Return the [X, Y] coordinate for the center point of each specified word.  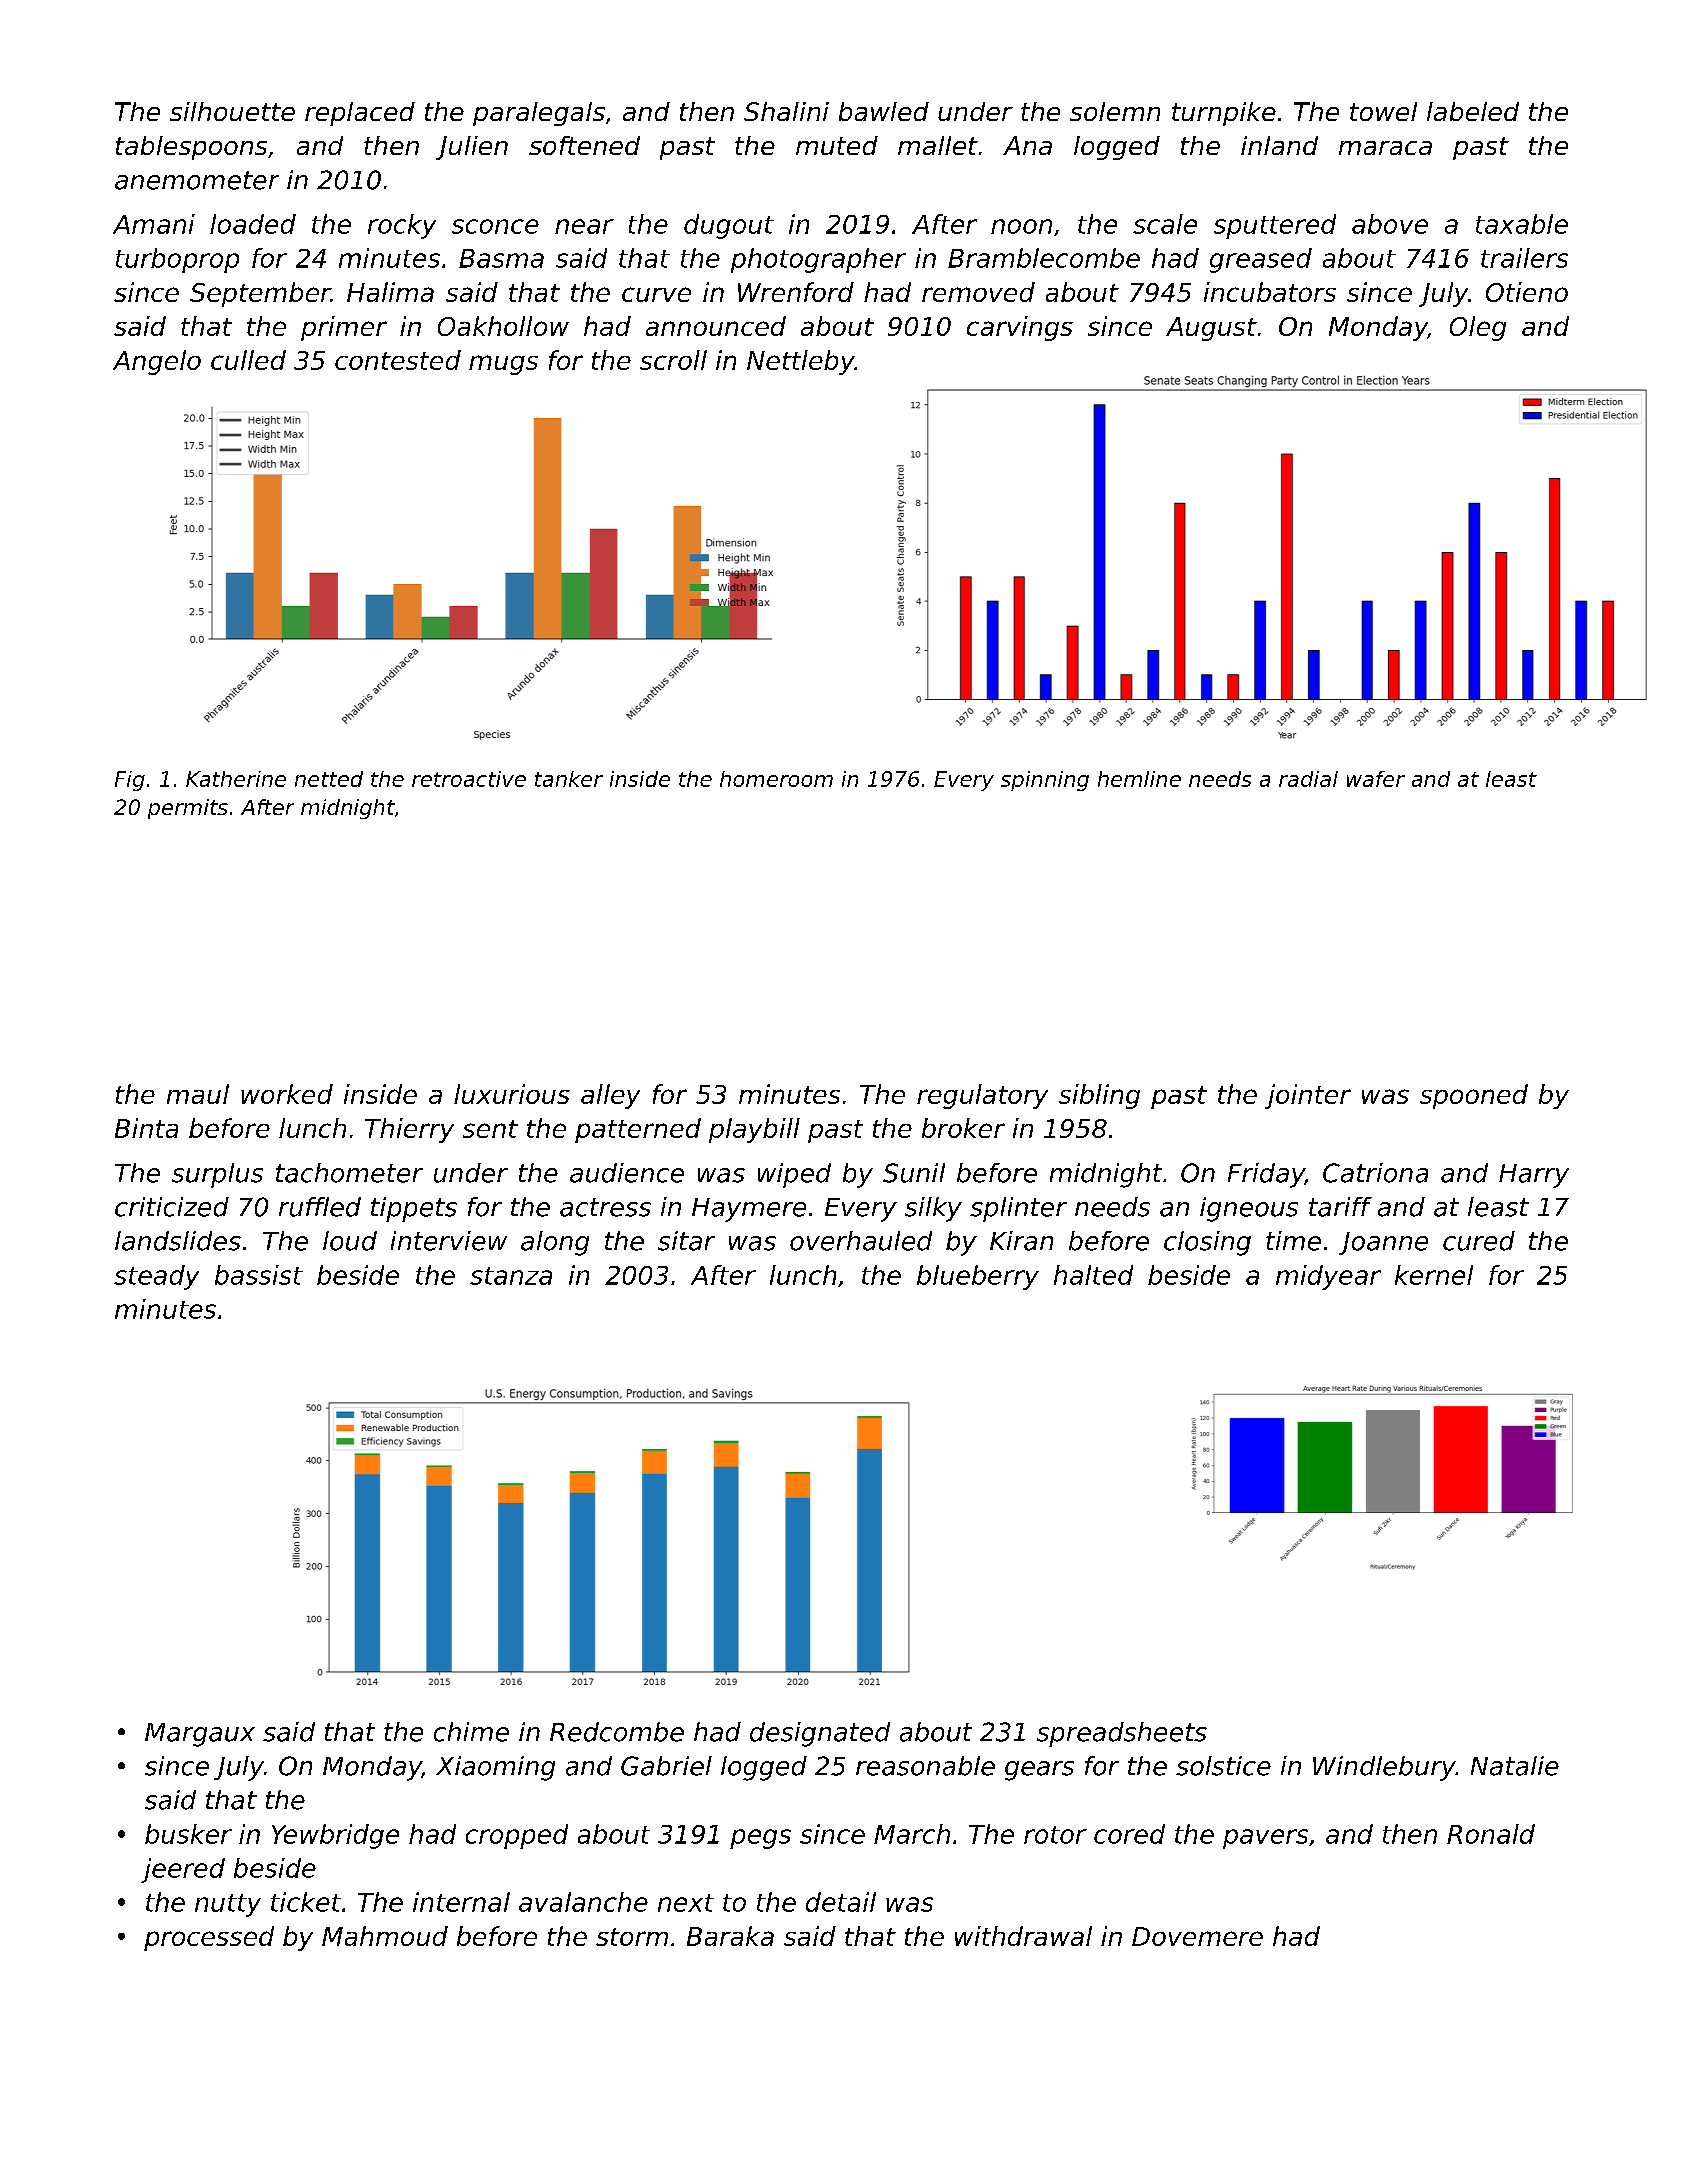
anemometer [197, 180]
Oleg [1478, 328]
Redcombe [617, 1732]
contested [398, 360]
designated [820, 1734]
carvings [1020, 328]
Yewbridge [335, 1836]
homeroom [776, 779]
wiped [794, 1175]
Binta [146, 1128]
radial [1308, 779]
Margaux [200, 1735]
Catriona [1375, 1173]
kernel [1434, 1275]
